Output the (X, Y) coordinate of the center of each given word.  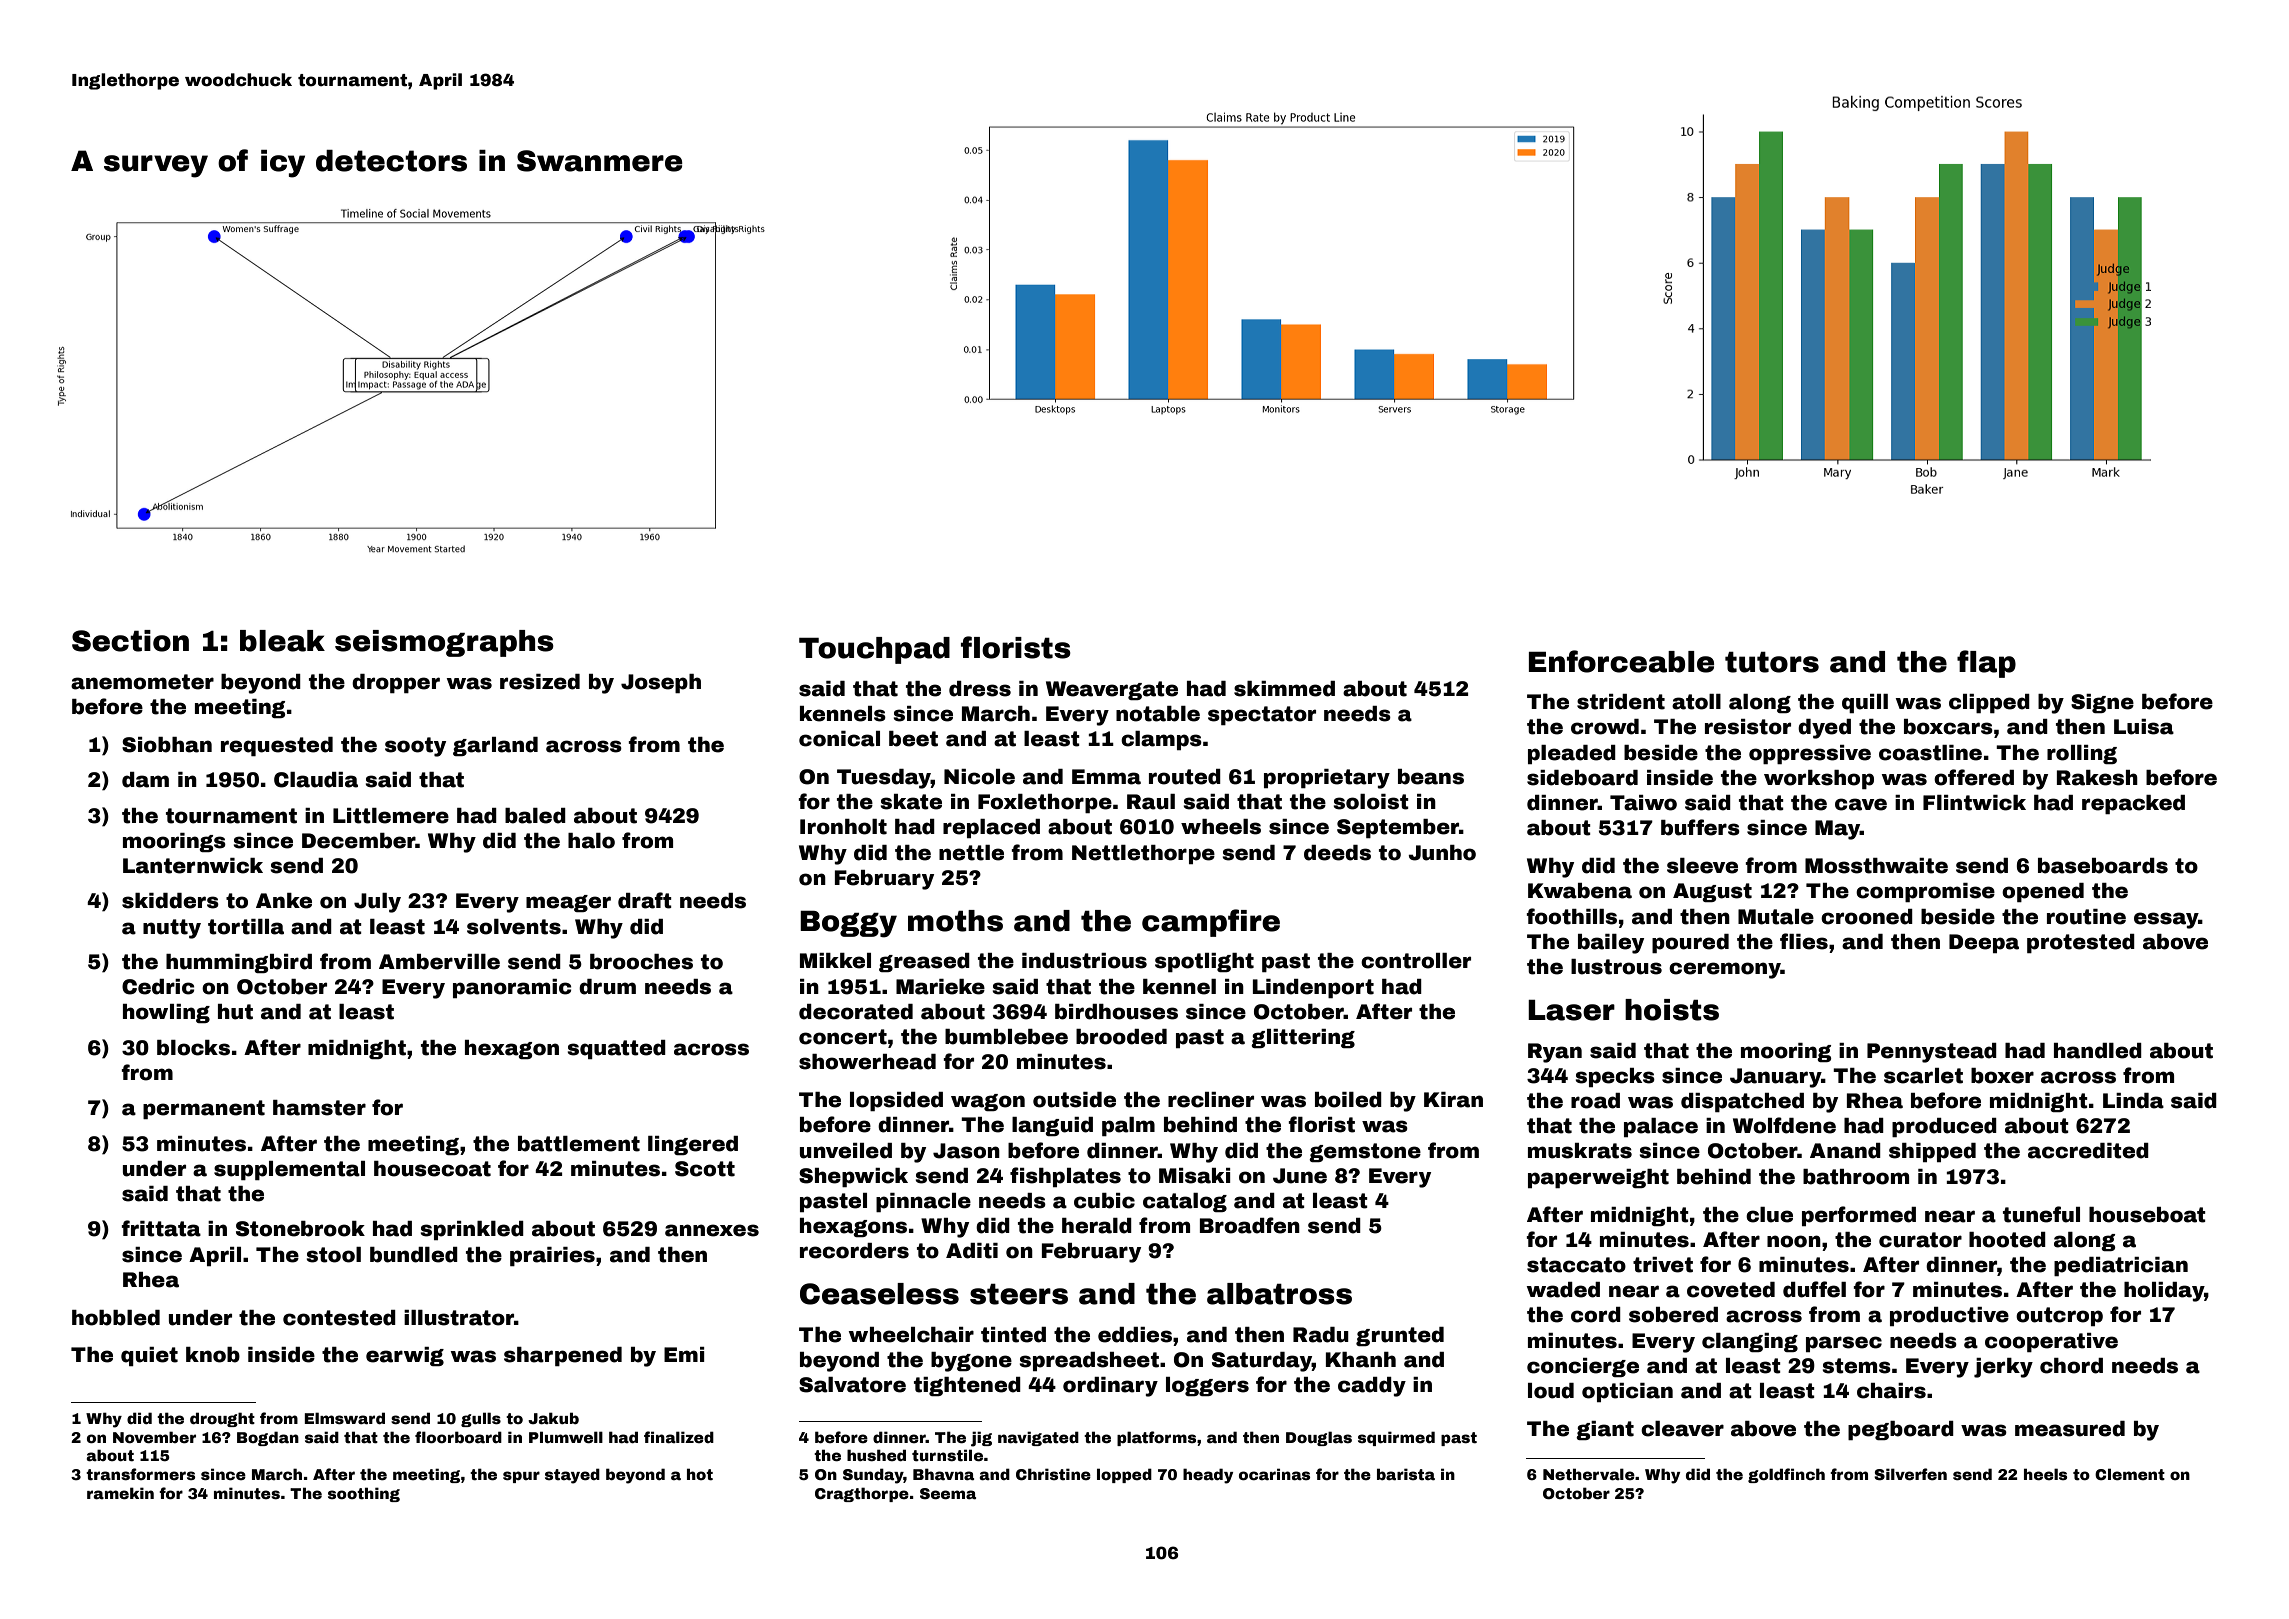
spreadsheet (1089, 1361)
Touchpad (874, 650)
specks (1615, 1077)
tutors (1772, 662)
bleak (282, 641)
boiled (1348, 1100)
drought (222, 1419)
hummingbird (239, 963)
